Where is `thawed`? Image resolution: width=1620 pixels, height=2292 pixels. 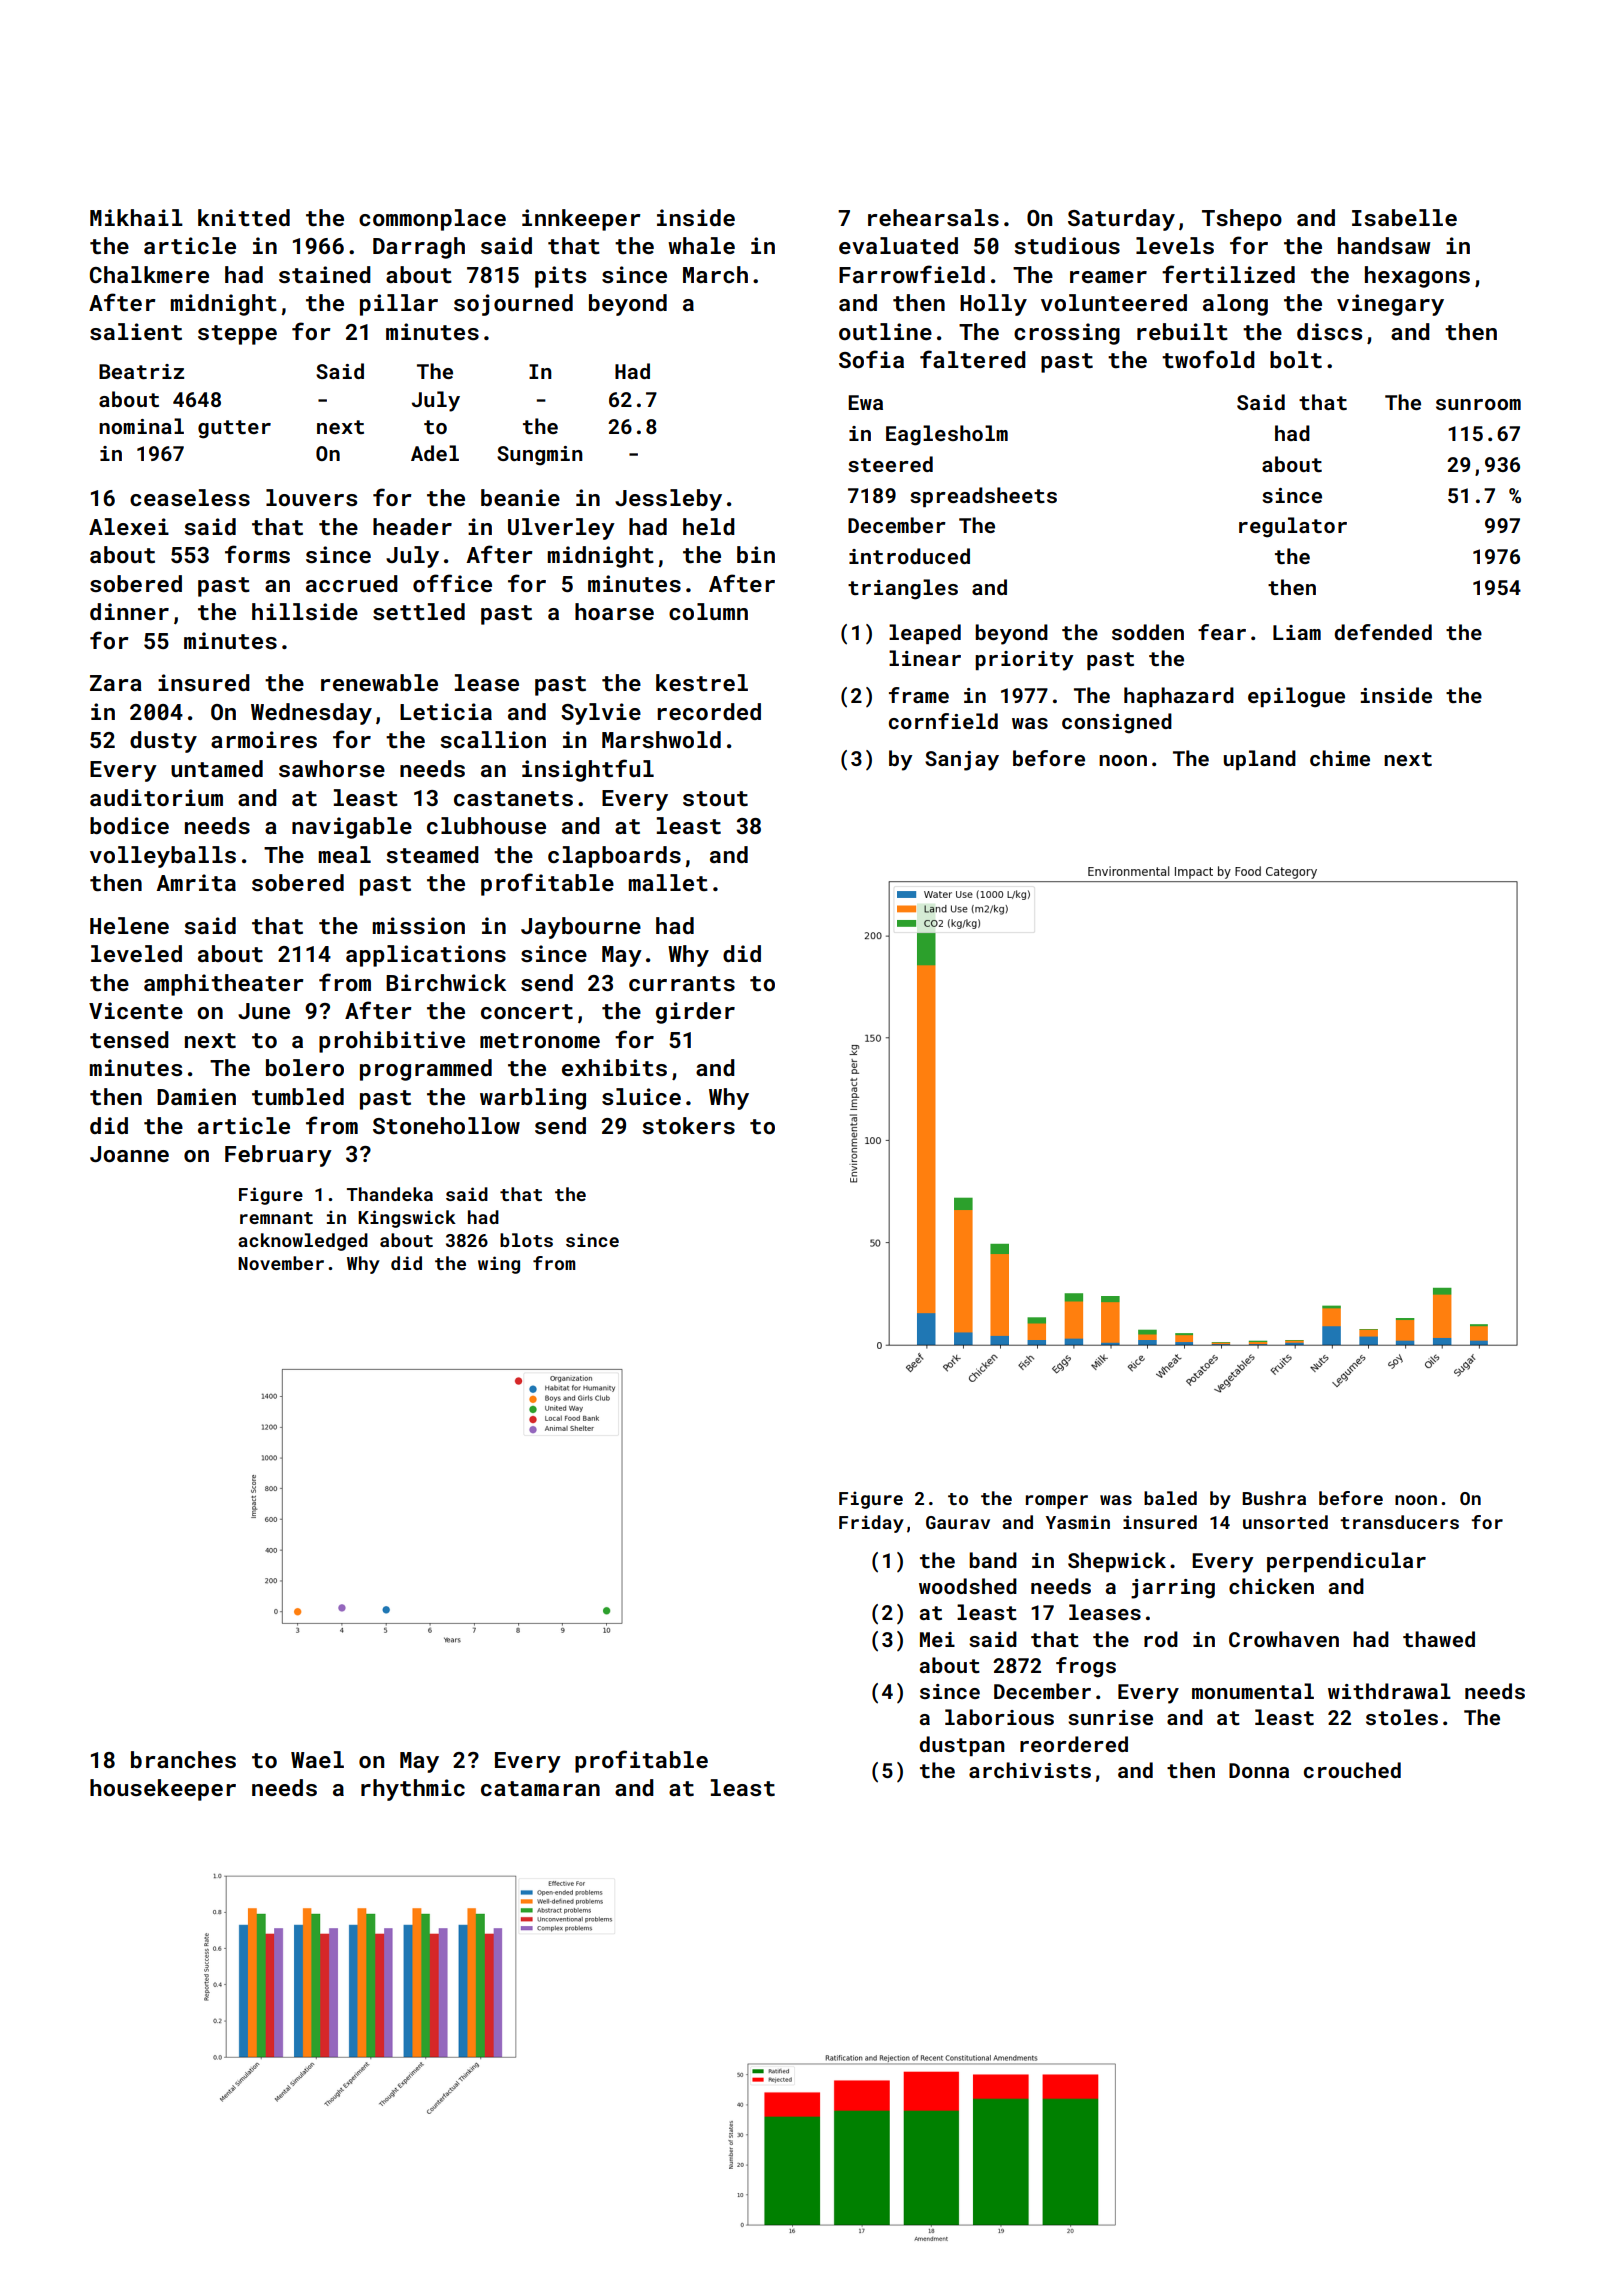
thawed is located at coordinates (1439, 1639).
